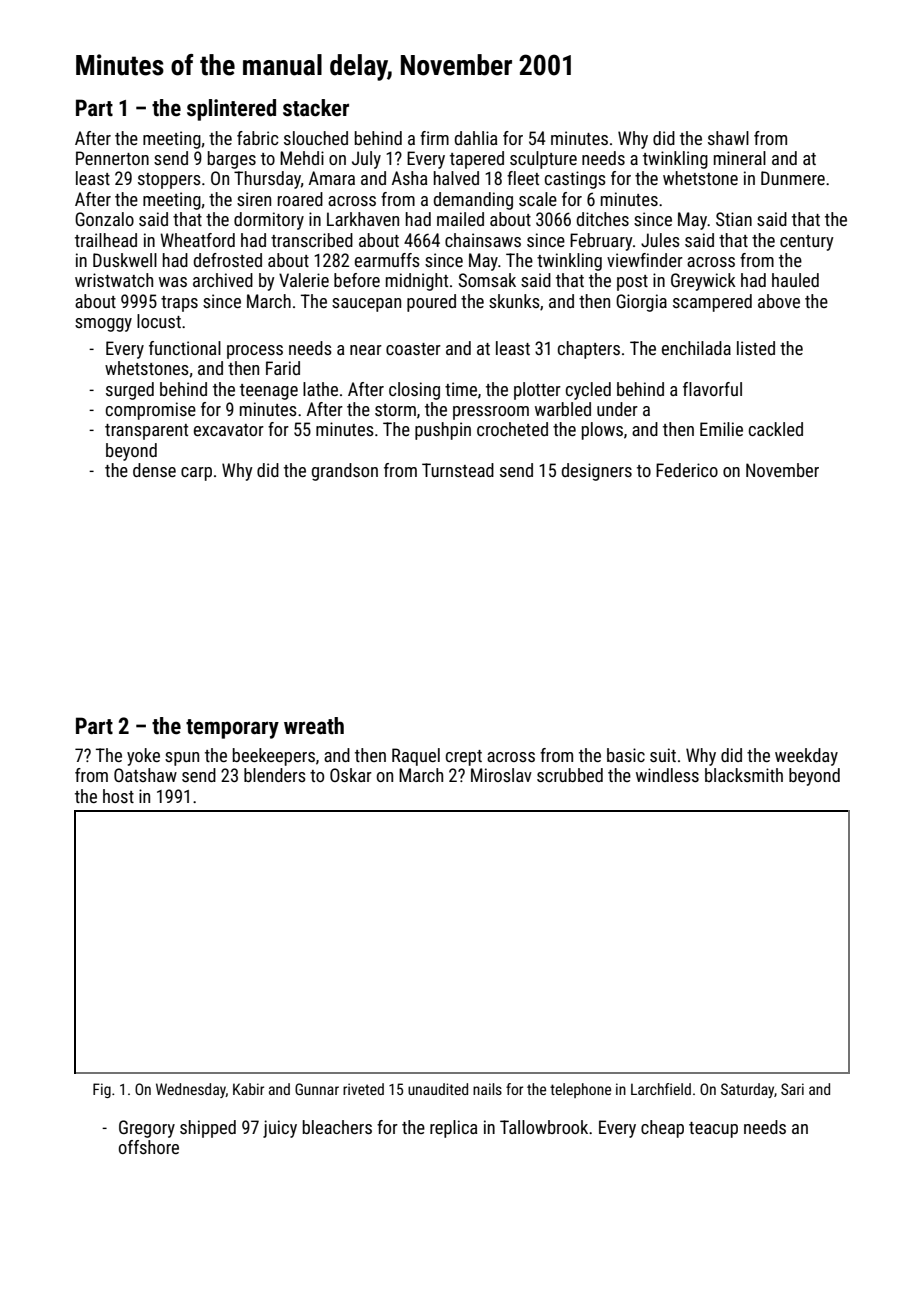 This page has height=1314, width=924. What do you see at coordinates (232, 729) in the page?
I see `temporary` at bounding box center [232, 729].
